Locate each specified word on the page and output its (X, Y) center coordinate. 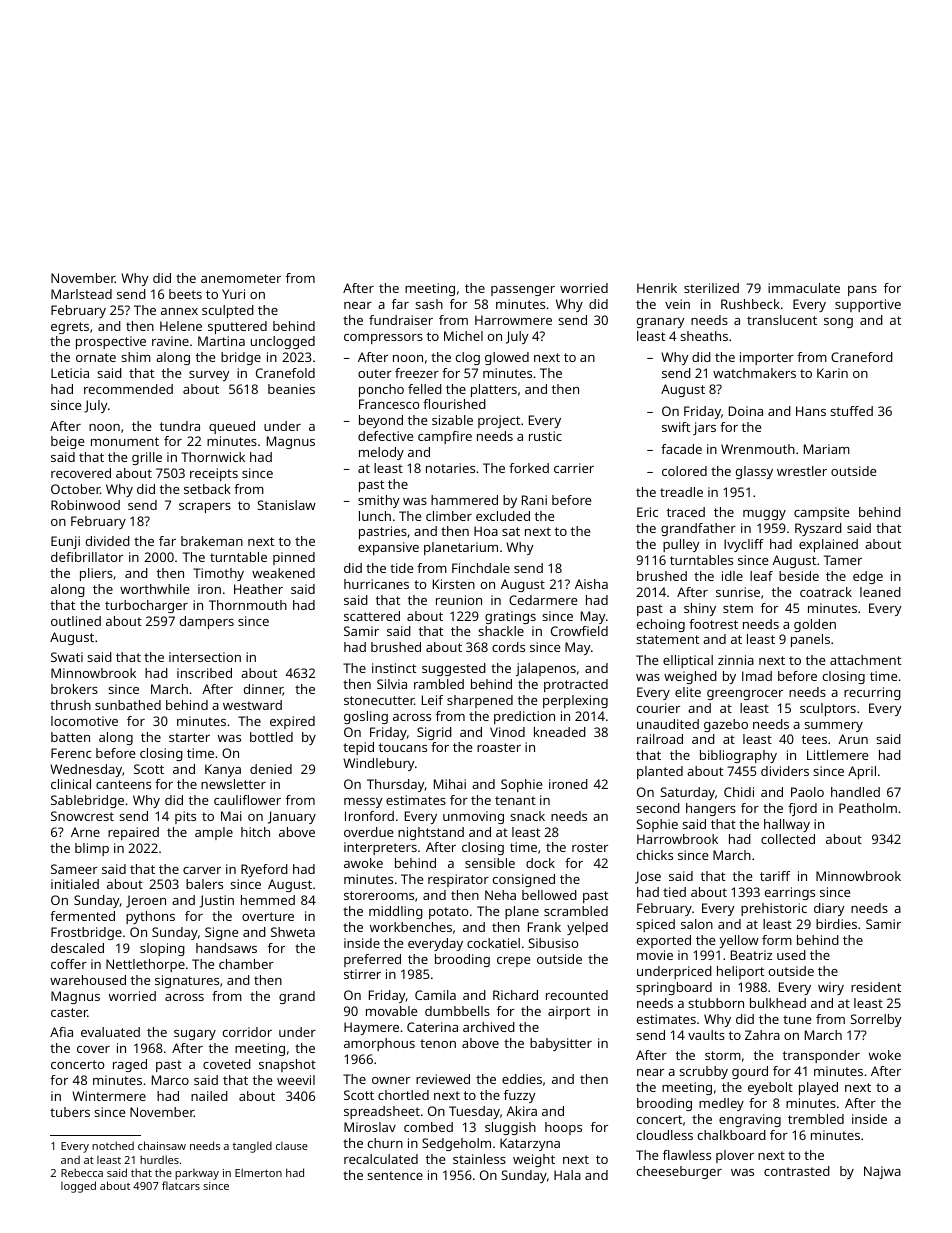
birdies (836, 924)
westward (252, 705)
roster (590, 847)
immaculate (804, 288)
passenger (523, 291)
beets (185, 294)
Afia (61, 1032)
